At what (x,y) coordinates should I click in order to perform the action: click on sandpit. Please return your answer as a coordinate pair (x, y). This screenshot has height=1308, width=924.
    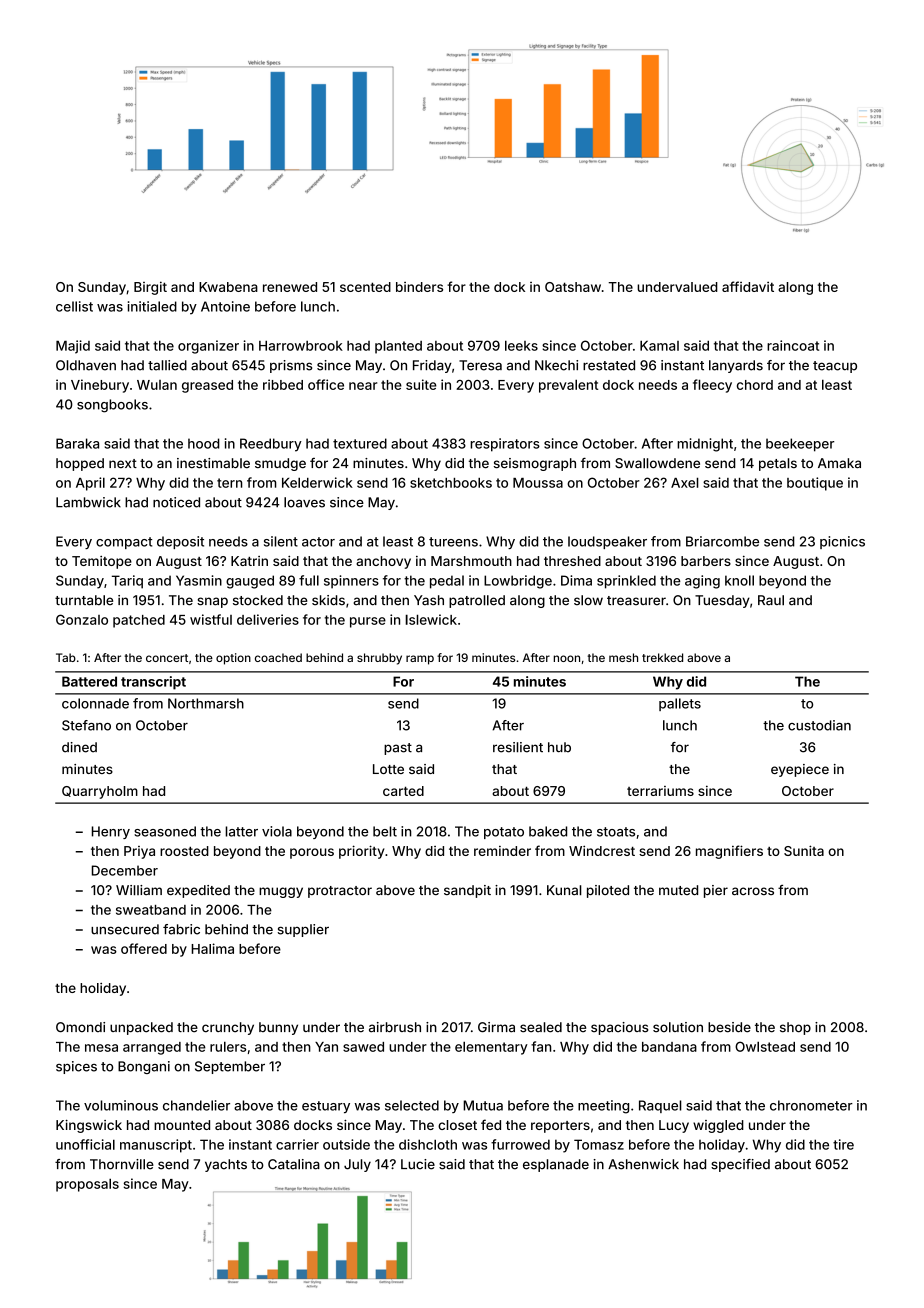
    Looking at the image, I should click on (467, 891).
